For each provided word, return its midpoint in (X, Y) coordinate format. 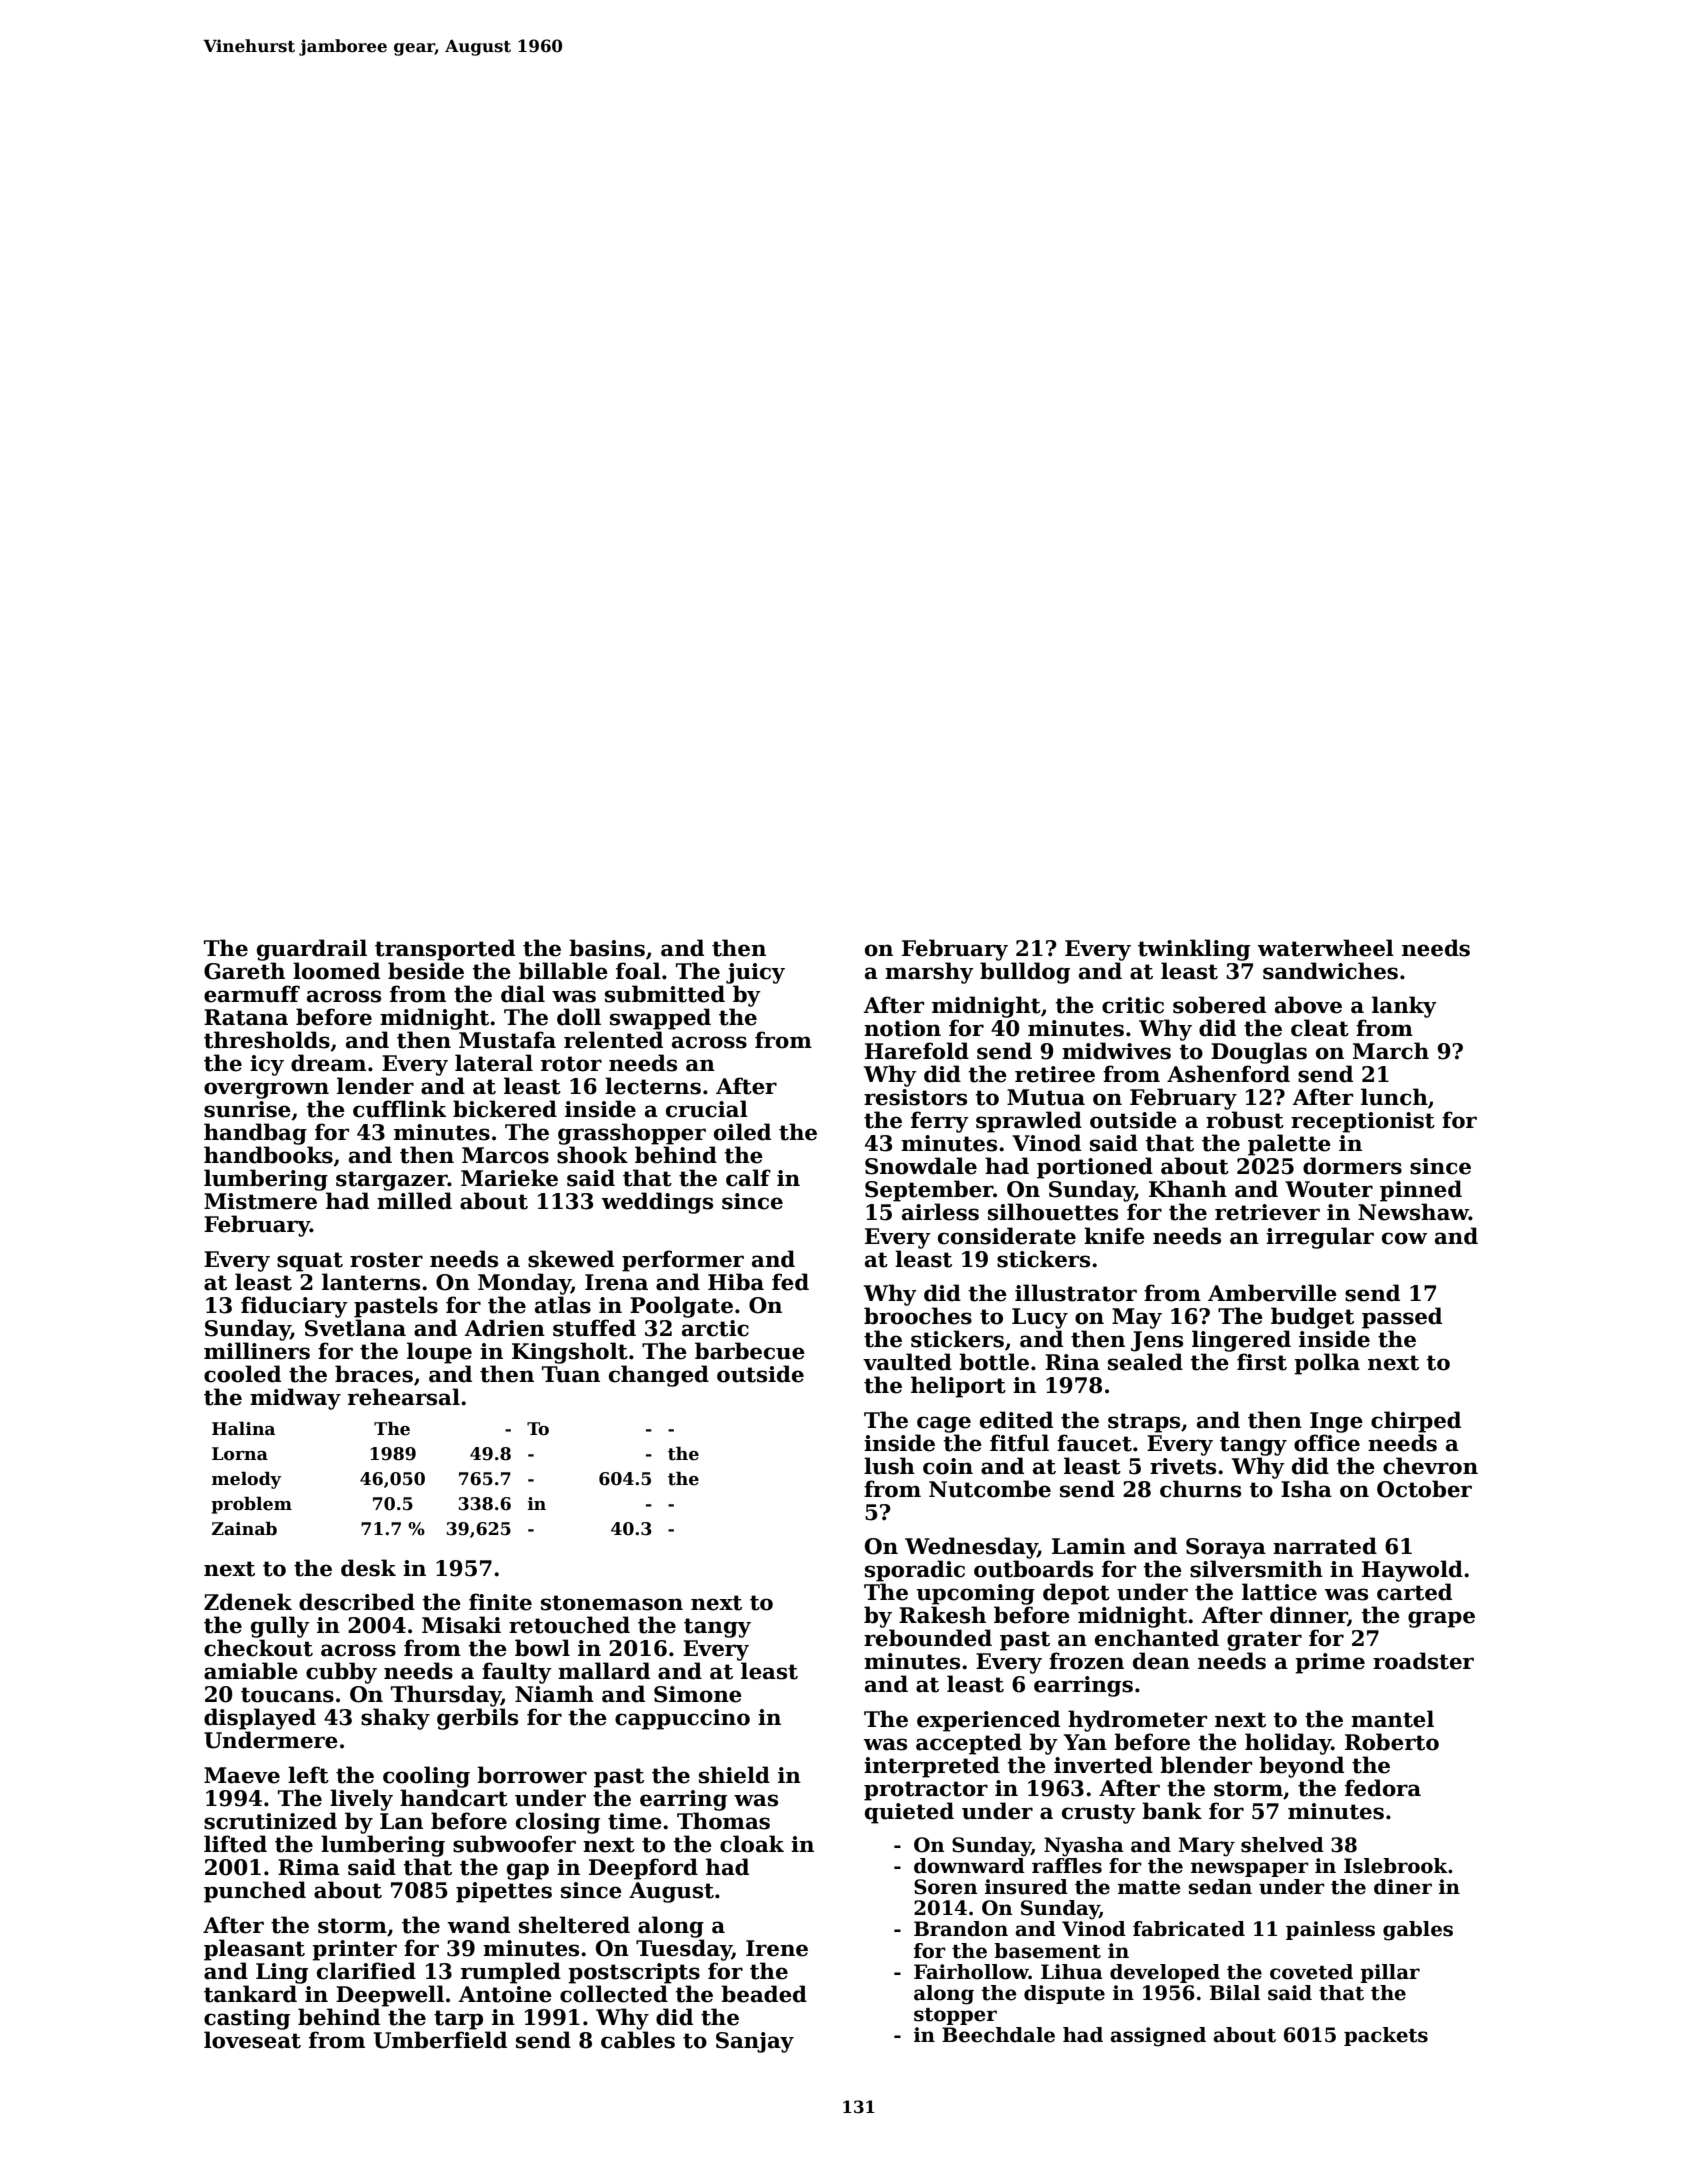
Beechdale (998, 2035)
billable (563, 971)
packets (1386, 2036)
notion (902, 1028)
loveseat (252, 2040)
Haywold (1412, 1571)
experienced (988, 1721)
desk (368, 1568)
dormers (1352, 1166)
